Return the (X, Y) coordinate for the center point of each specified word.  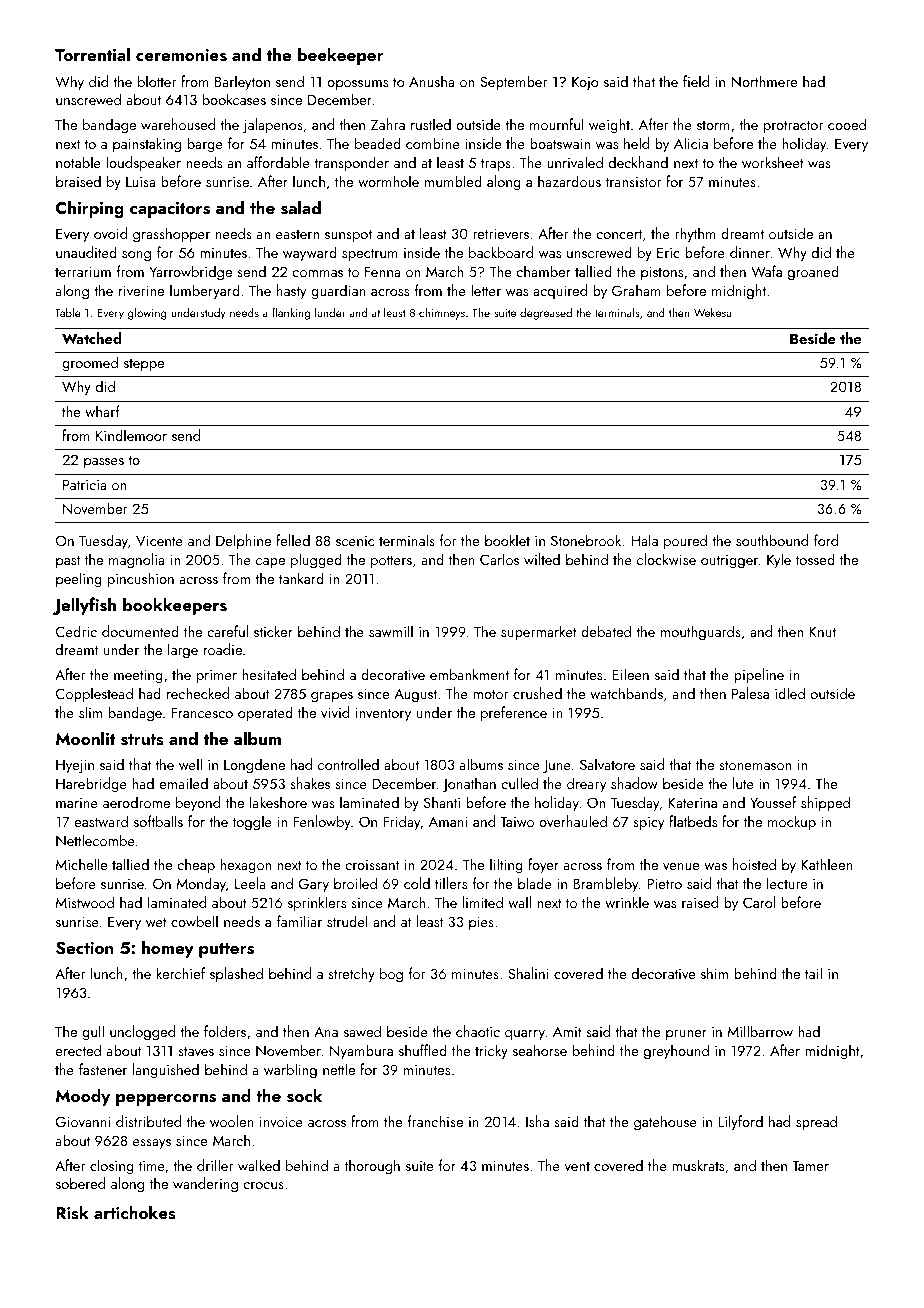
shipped (825, 803)
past (68, 562)
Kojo (585, 83)
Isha (537, 1121)
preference (514, 713)
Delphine (243, 541)
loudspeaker (143, 163)
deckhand (638, 162)
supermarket (539, 632)
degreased (546, 314)
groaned (813, 273)
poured (685, 541)
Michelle (82, 864)
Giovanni (83, 1121)
